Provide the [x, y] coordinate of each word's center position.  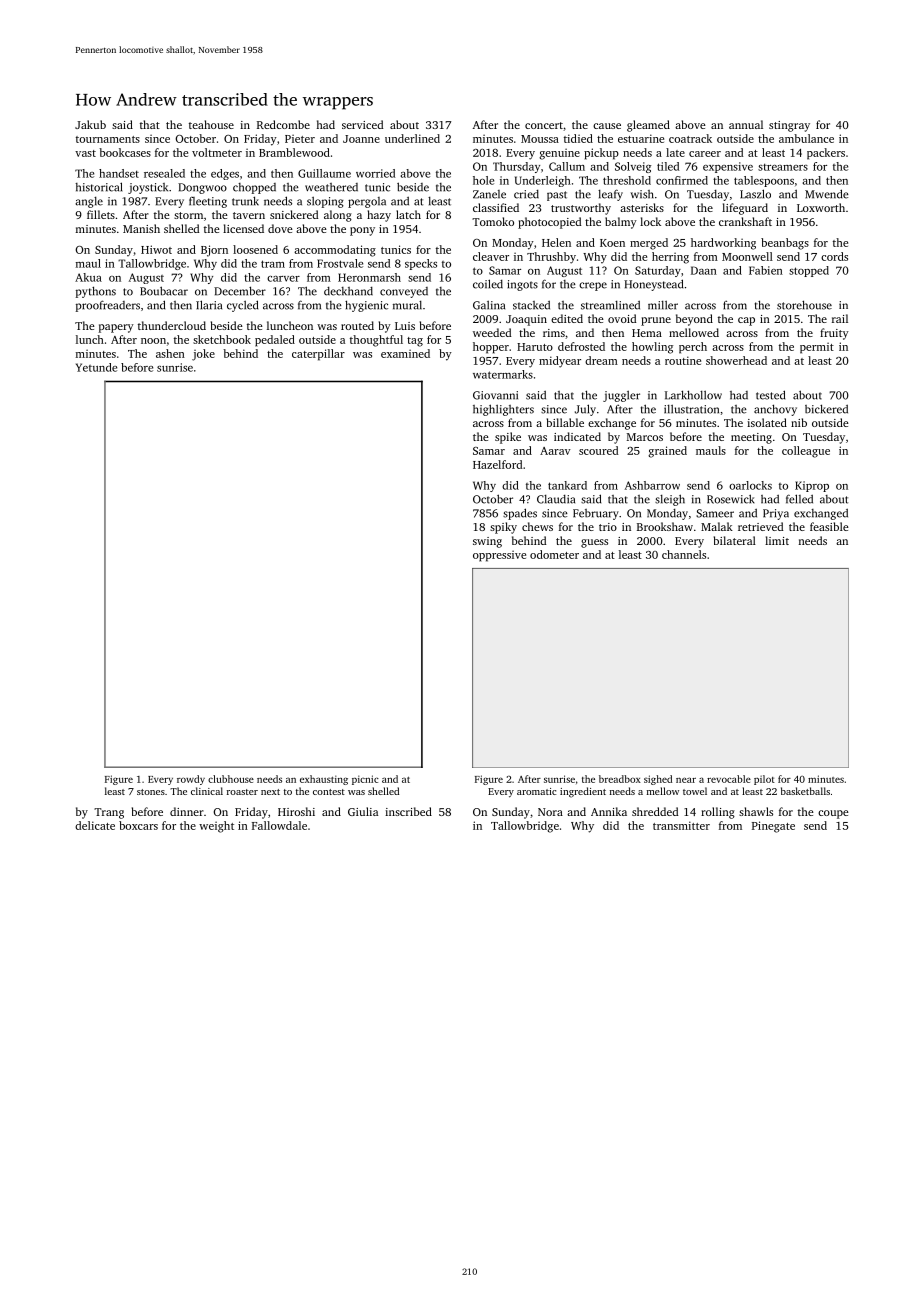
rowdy [191, 780]
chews [537, 526]
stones [151, 792]
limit [777, 540]
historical [98, 187]
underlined [412, 138]
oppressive [499, 556]
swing [487, 542]
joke [203, 355]
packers [826, 154]
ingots [522, 285]
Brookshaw [665, 526]
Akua [88, 277]
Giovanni [495, 395]
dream [601, 360]
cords [834, 256]
